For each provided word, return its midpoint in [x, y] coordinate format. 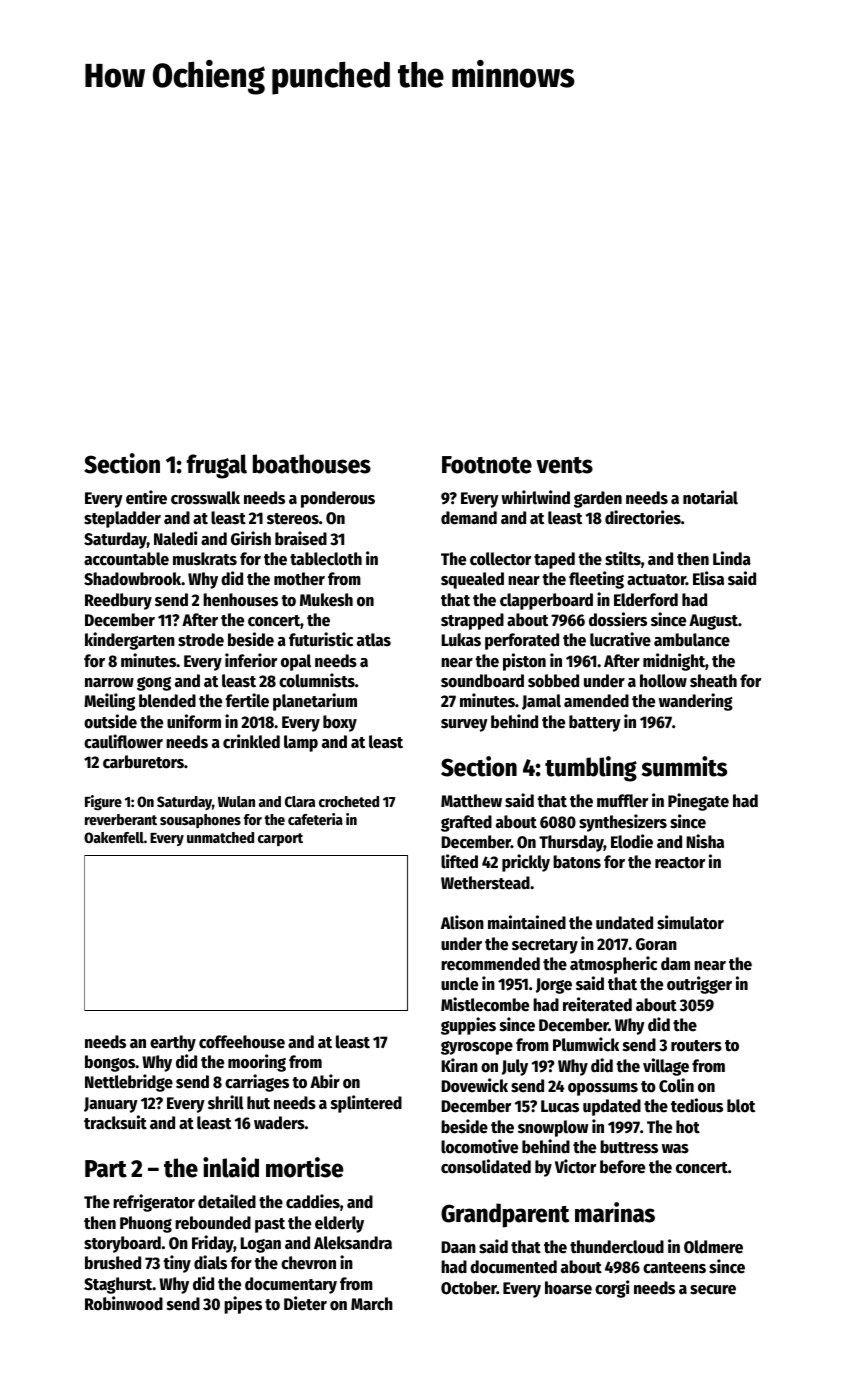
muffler [622, 801]
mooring [257, 1063]
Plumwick [586, 1044]
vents [564, 465]
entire [146, 497]
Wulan [236, 801]
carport [280, 839]
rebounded [213, 1223]
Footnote [487, 465]
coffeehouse [242, 1042]
